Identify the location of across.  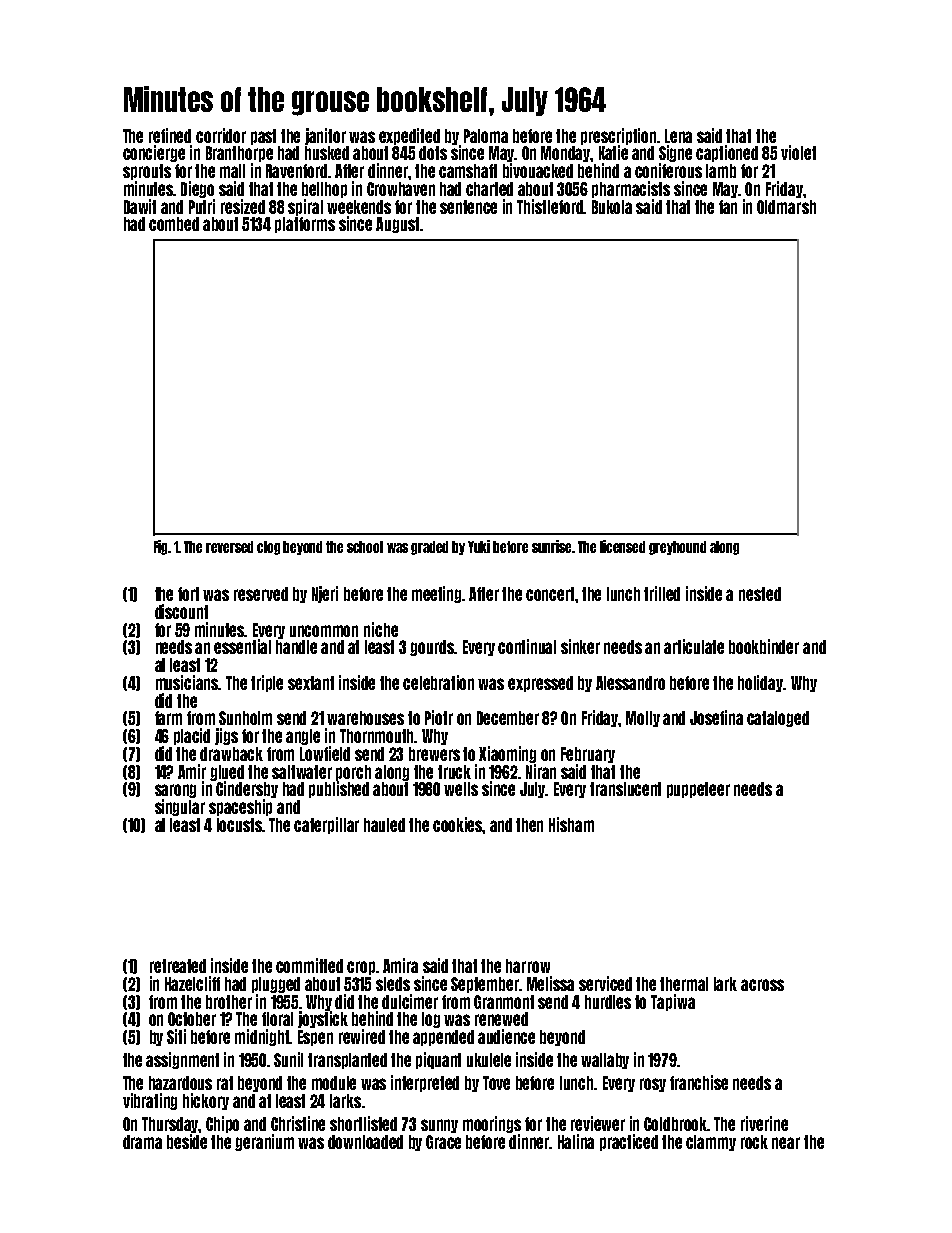
(762, 985).
